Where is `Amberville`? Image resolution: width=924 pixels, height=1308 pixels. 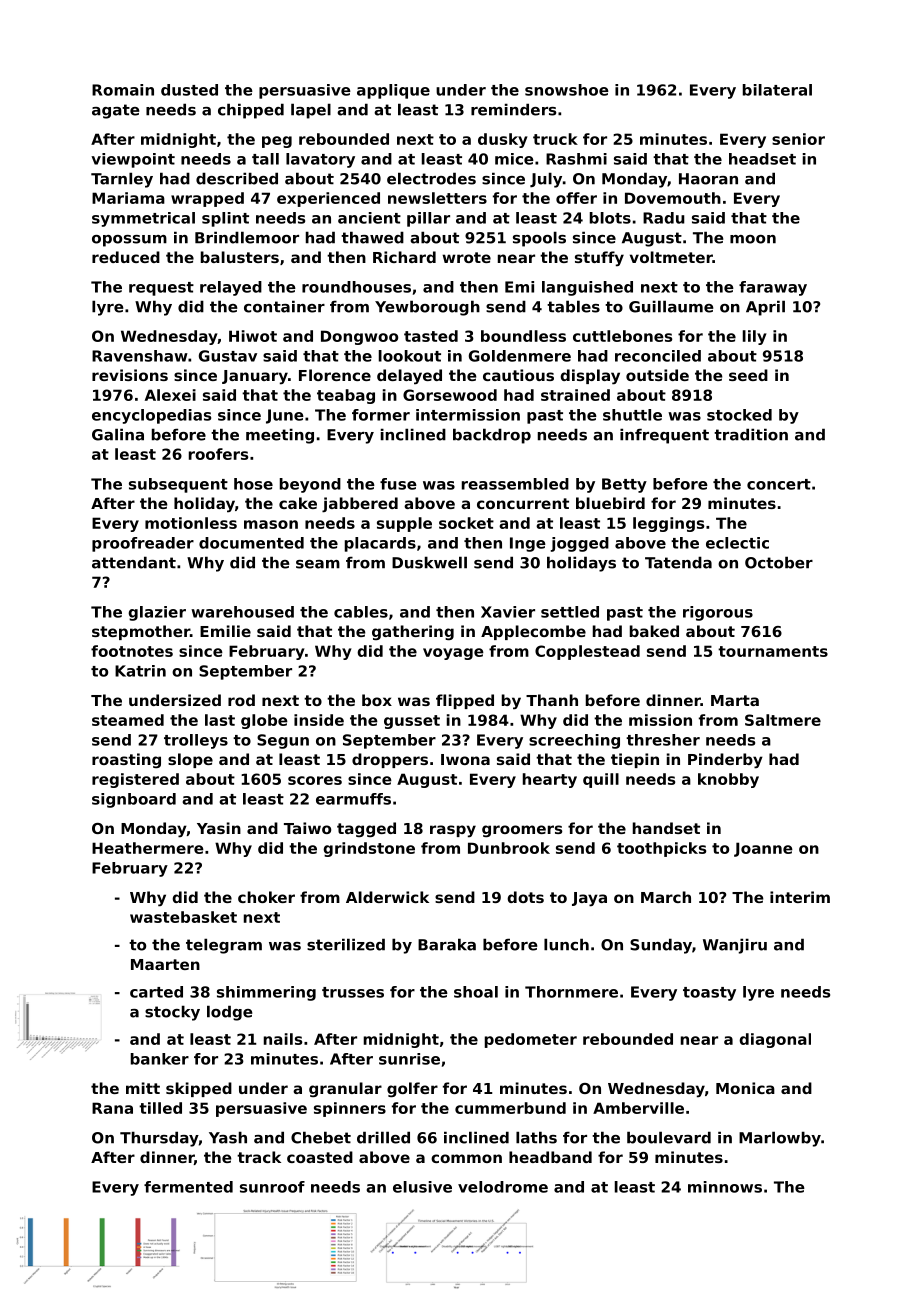 Amberville is located at coordinates (638, 1108).
